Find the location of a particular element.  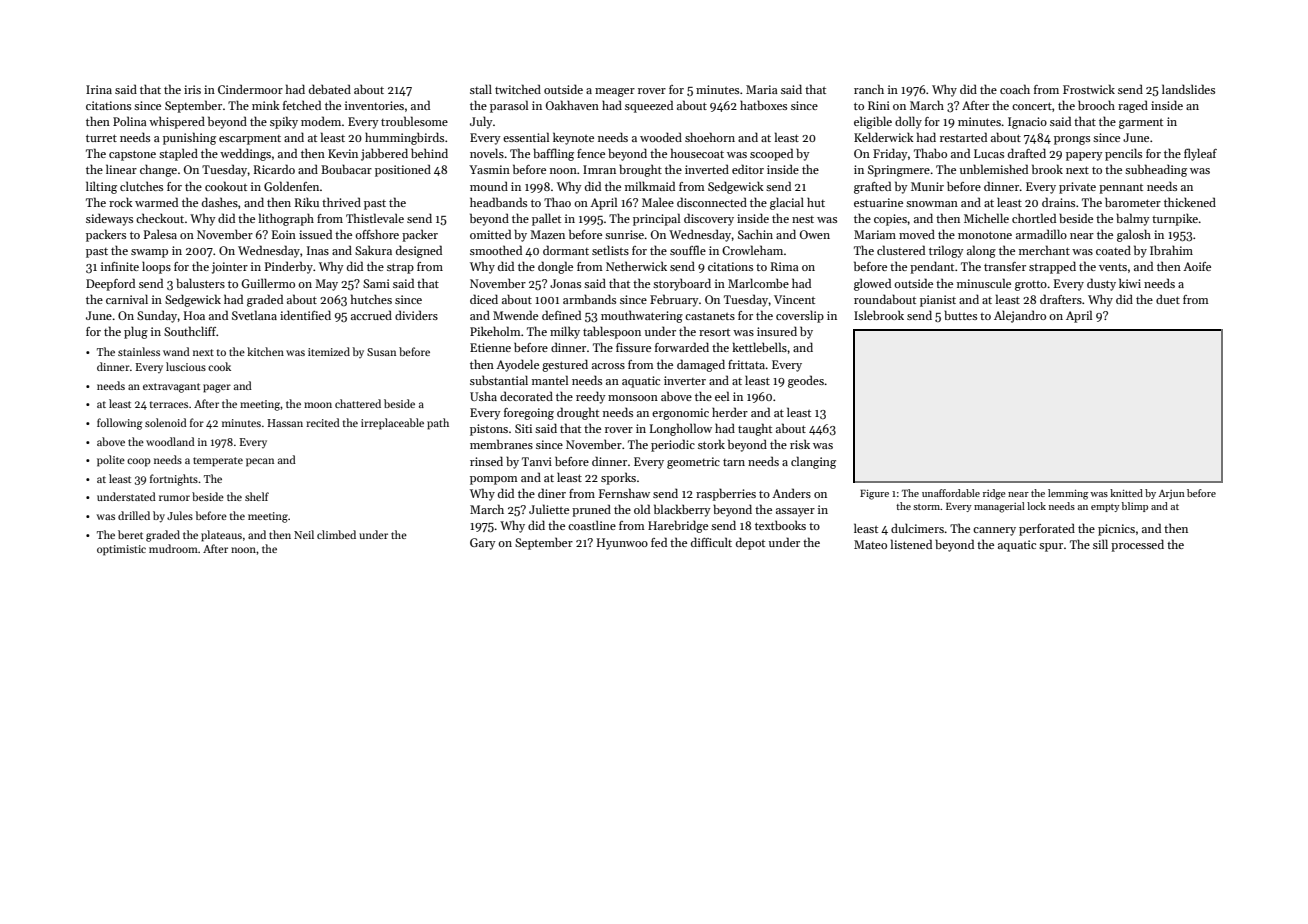

processed is located at coordinates (1137, 545).
